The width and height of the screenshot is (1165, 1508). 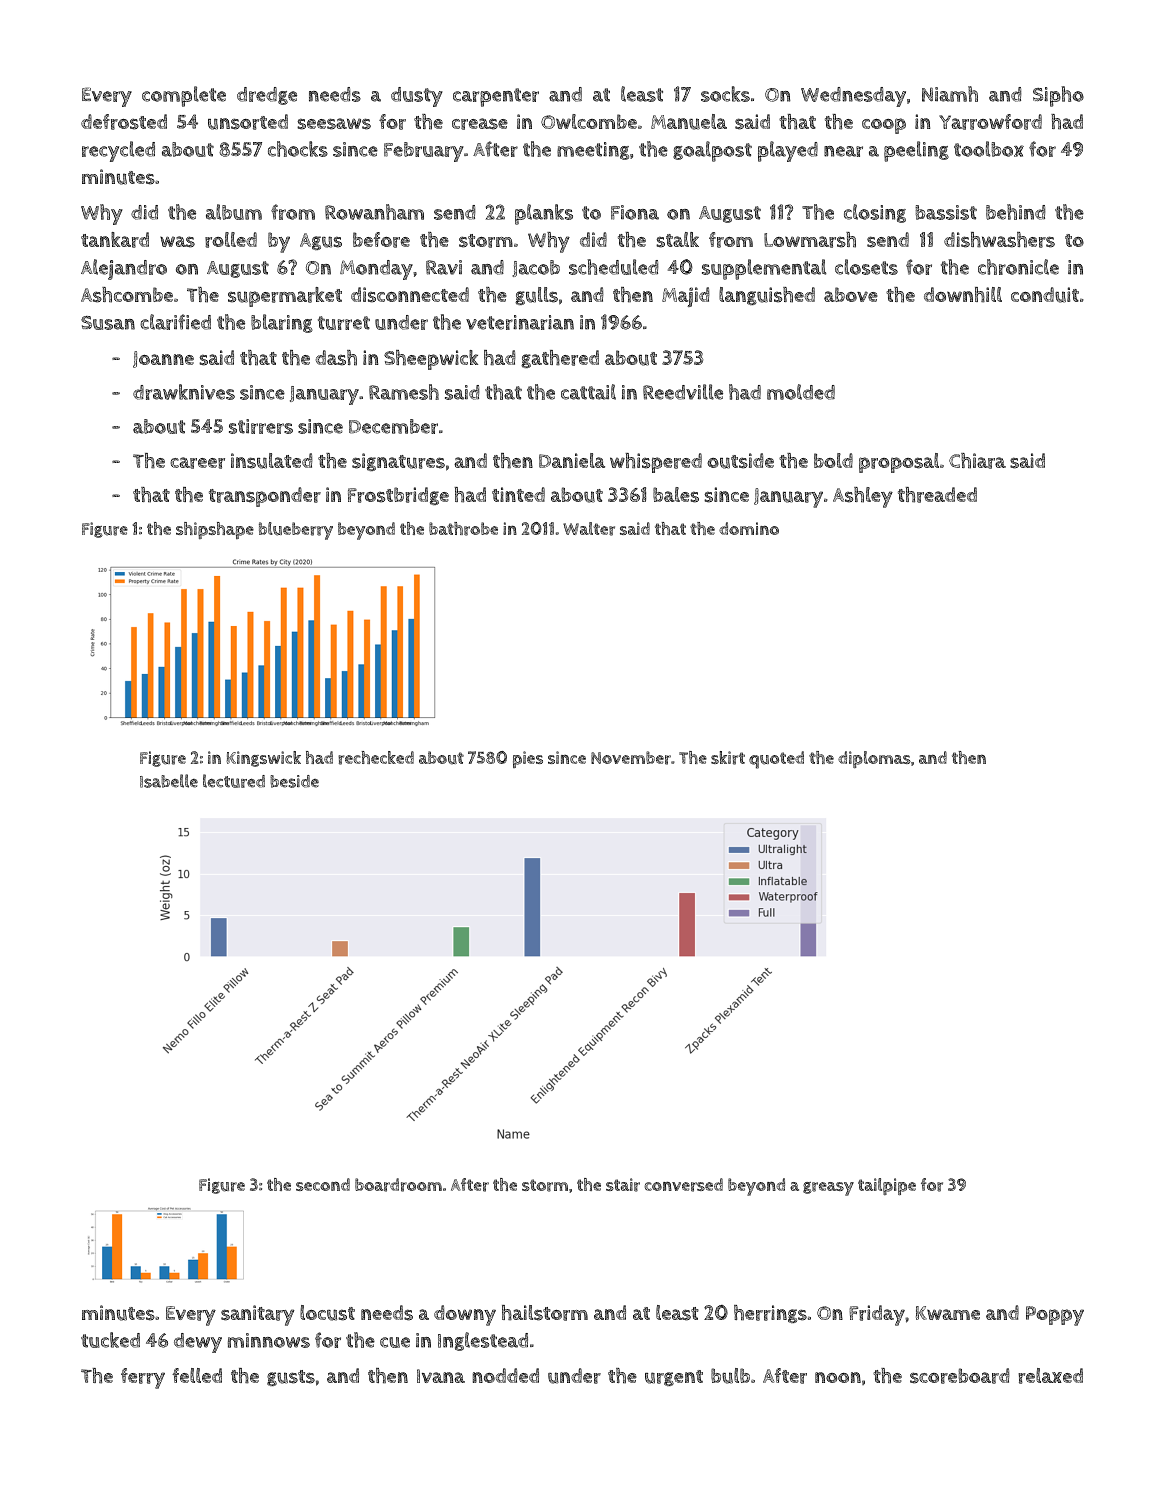 I want to click on felled, so click(x=197, y=1375).
